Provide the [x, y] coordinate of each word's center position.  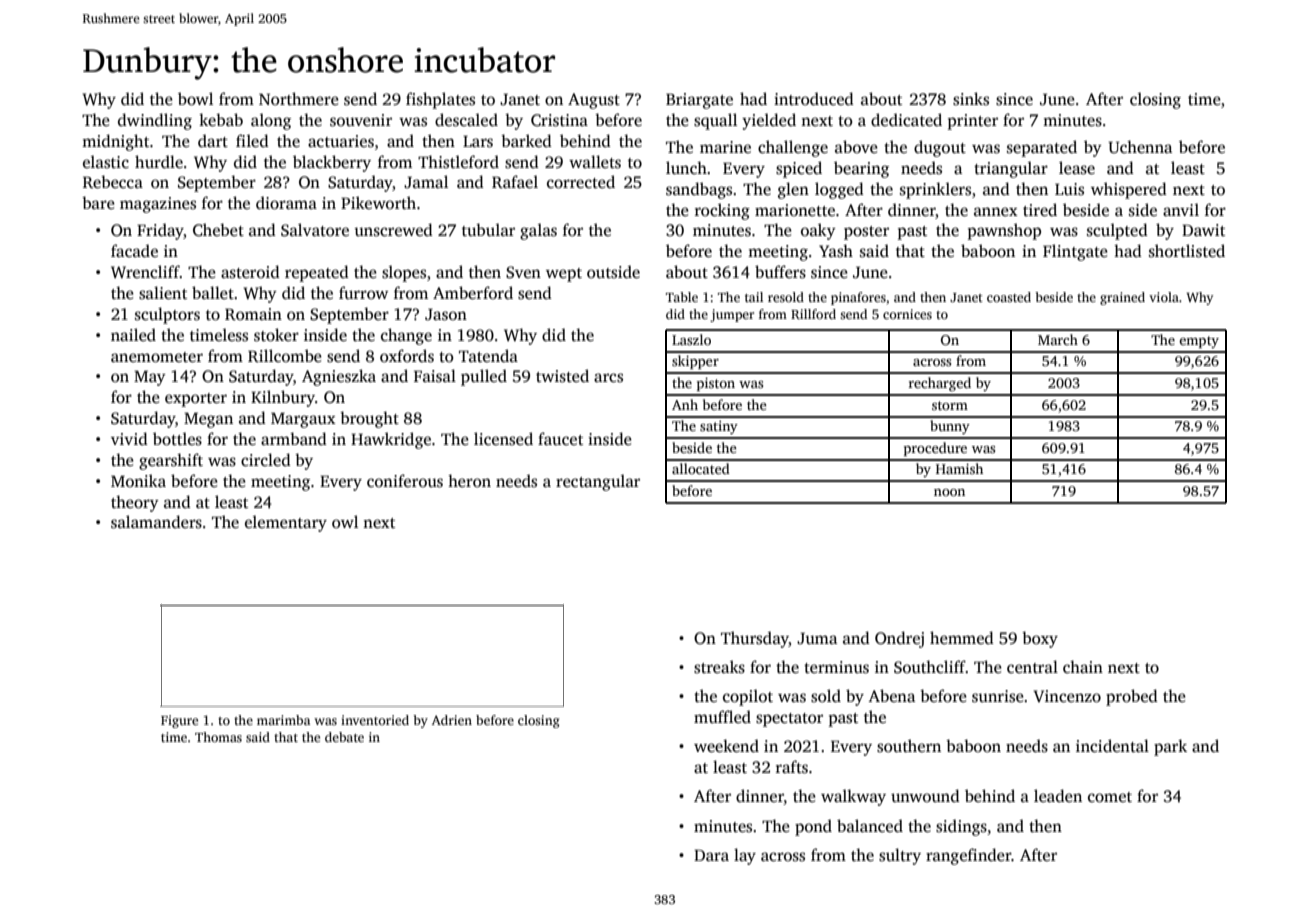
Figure [179, 721]
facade [134, 251]
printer [973, 122]
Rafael [515, 182]
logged [839, 190]
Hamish [959, 468]
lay [745, 856]
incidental [1112, 746]
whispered [1129, 190]
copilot [748, 697]
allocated [701, 468]
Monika [138, 480]
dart [213, 141]
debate [344, 737]
